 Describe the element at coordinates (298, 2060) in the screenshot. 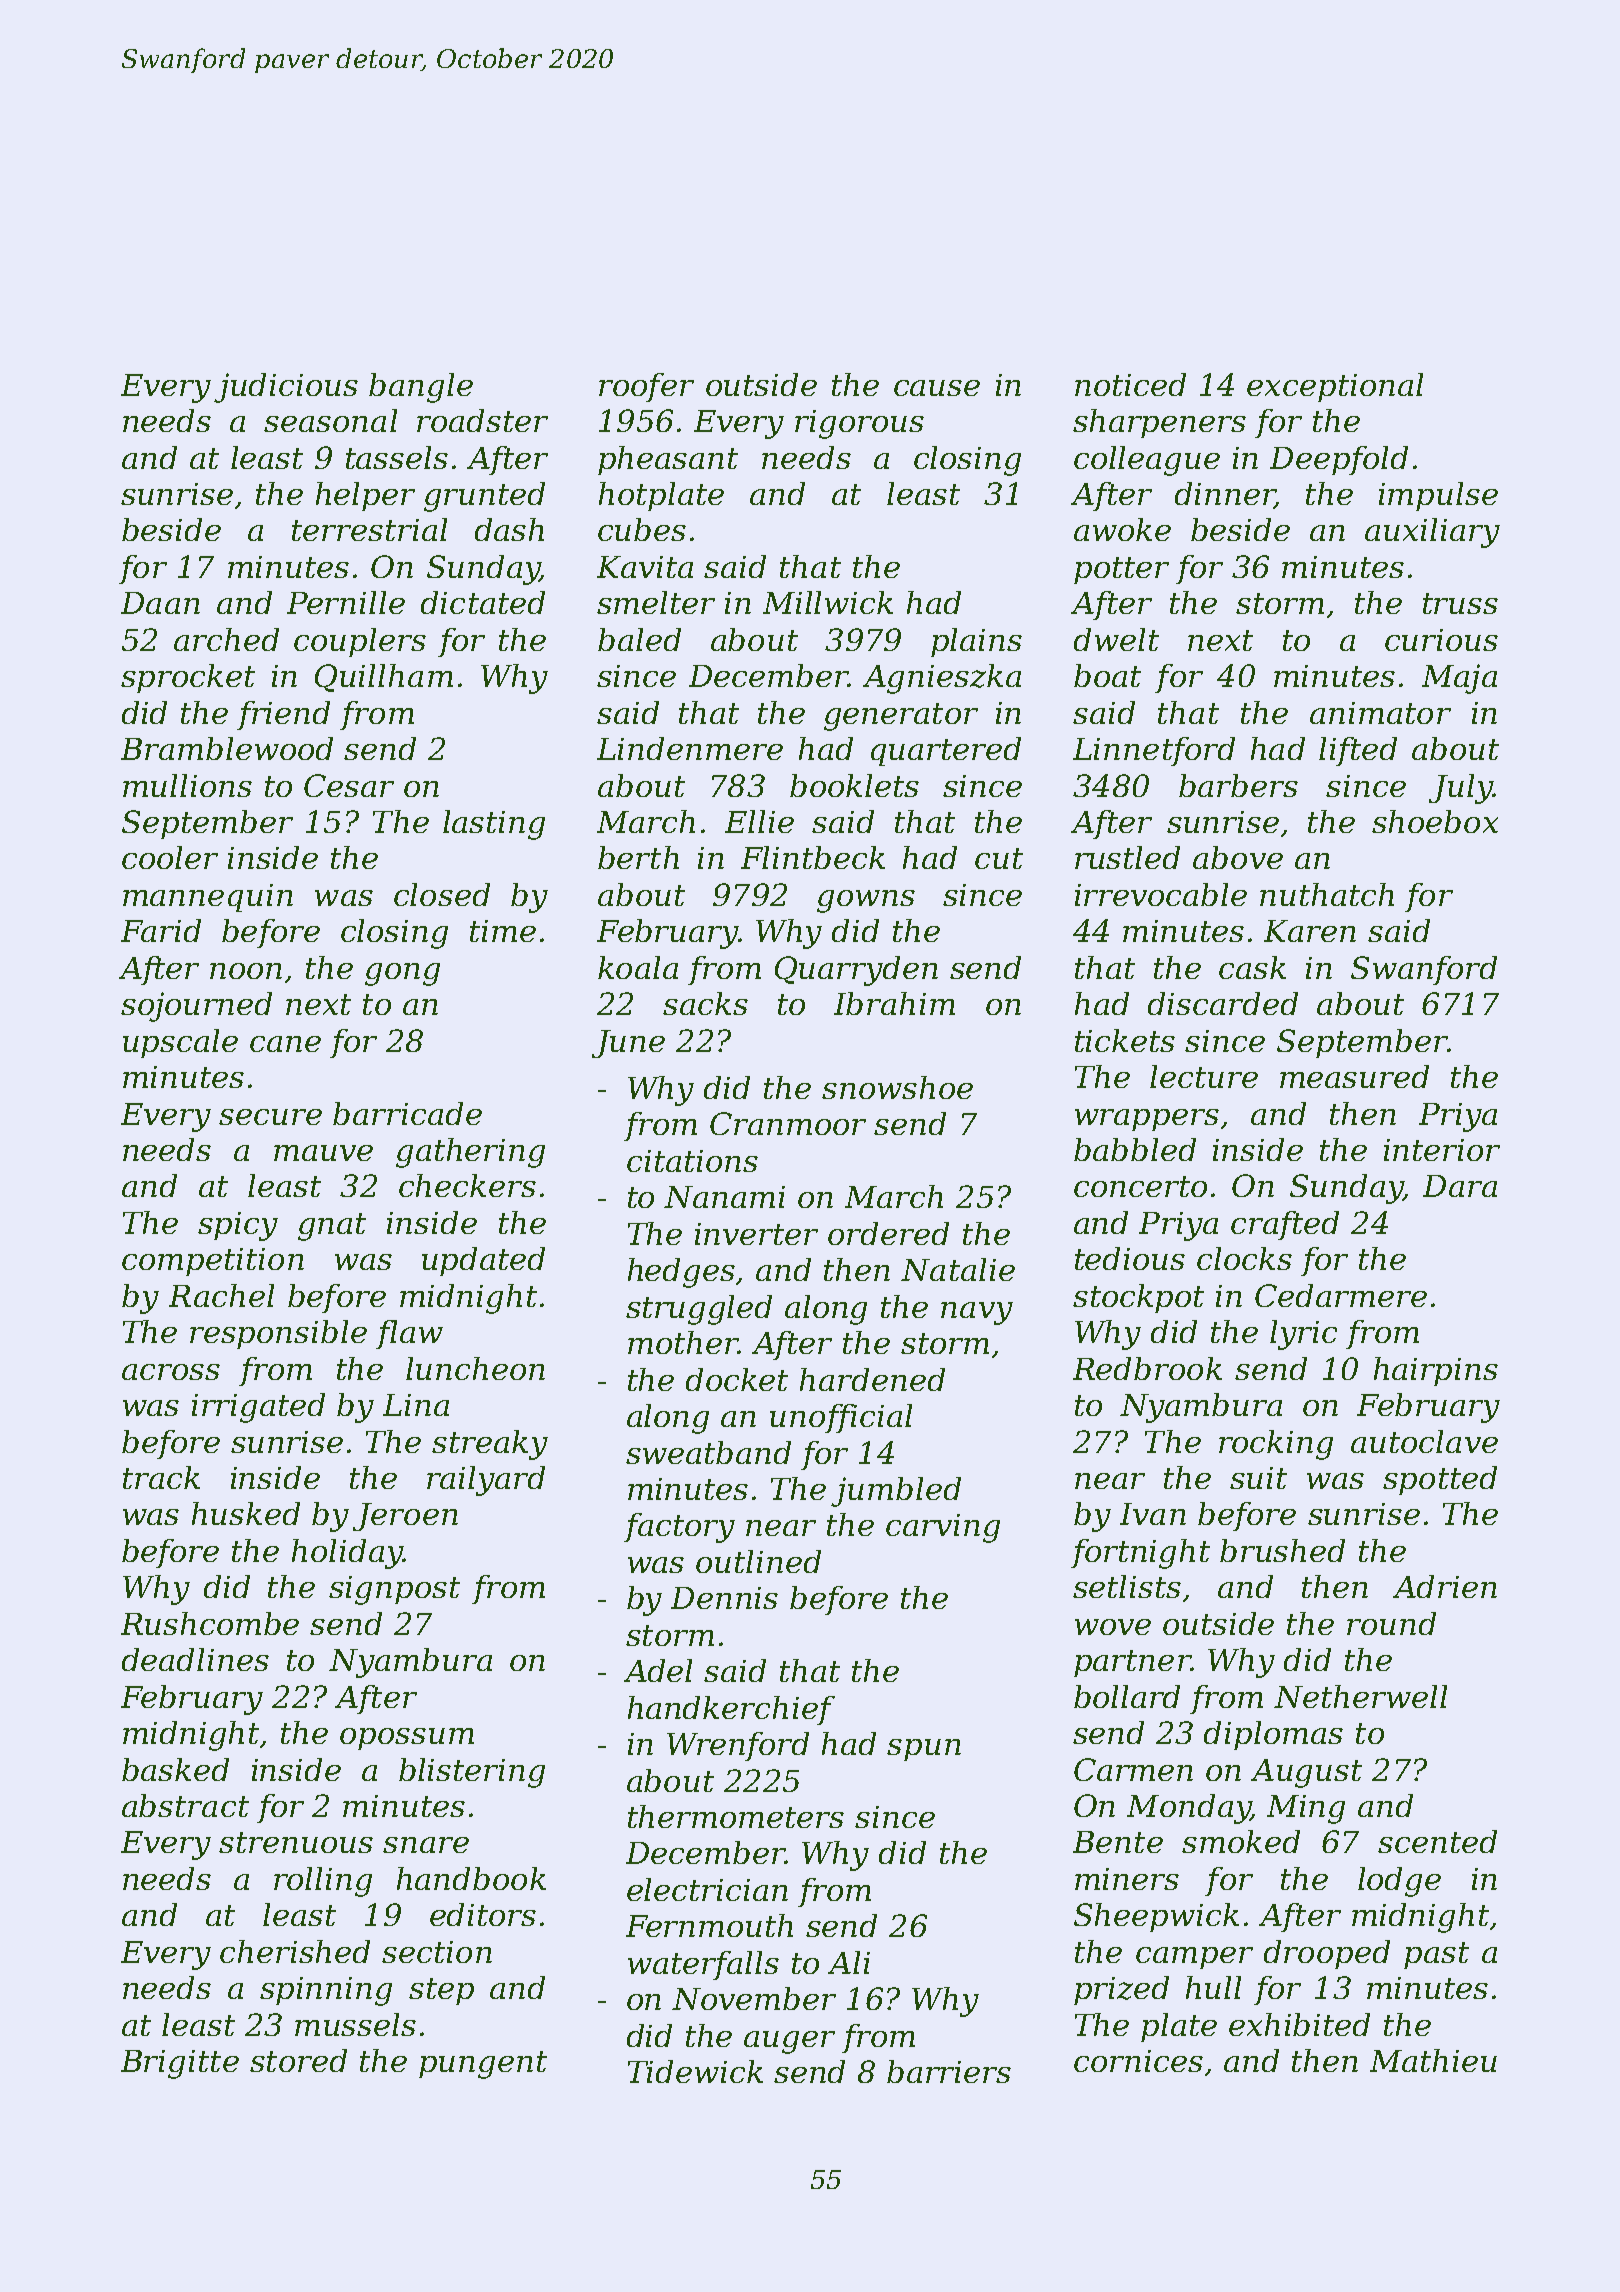

I see `stored` at that location.
